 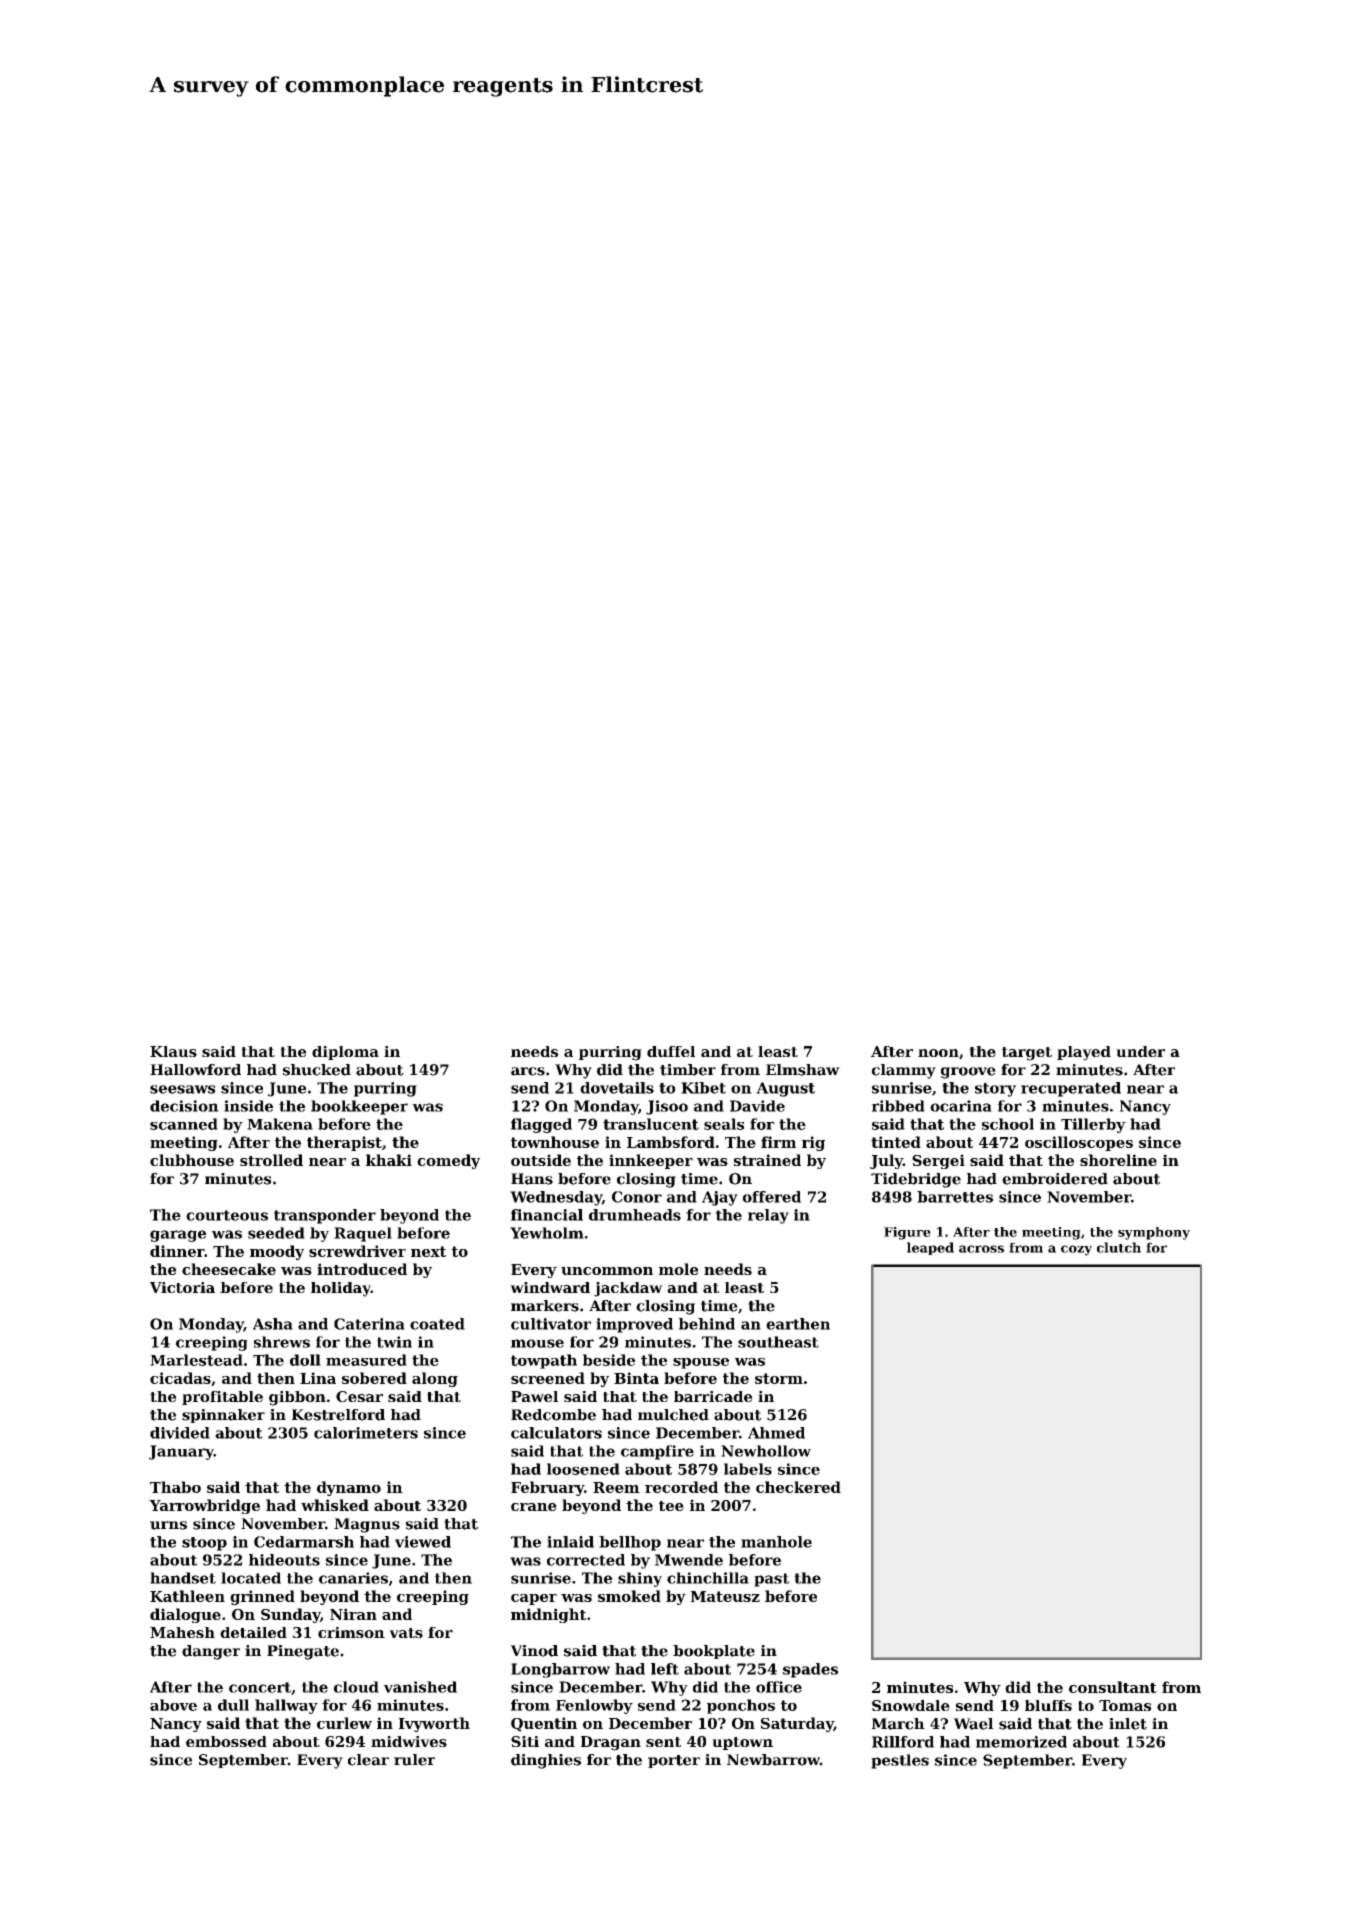 I want to click on leaped, so click(x=930, y=1248).
